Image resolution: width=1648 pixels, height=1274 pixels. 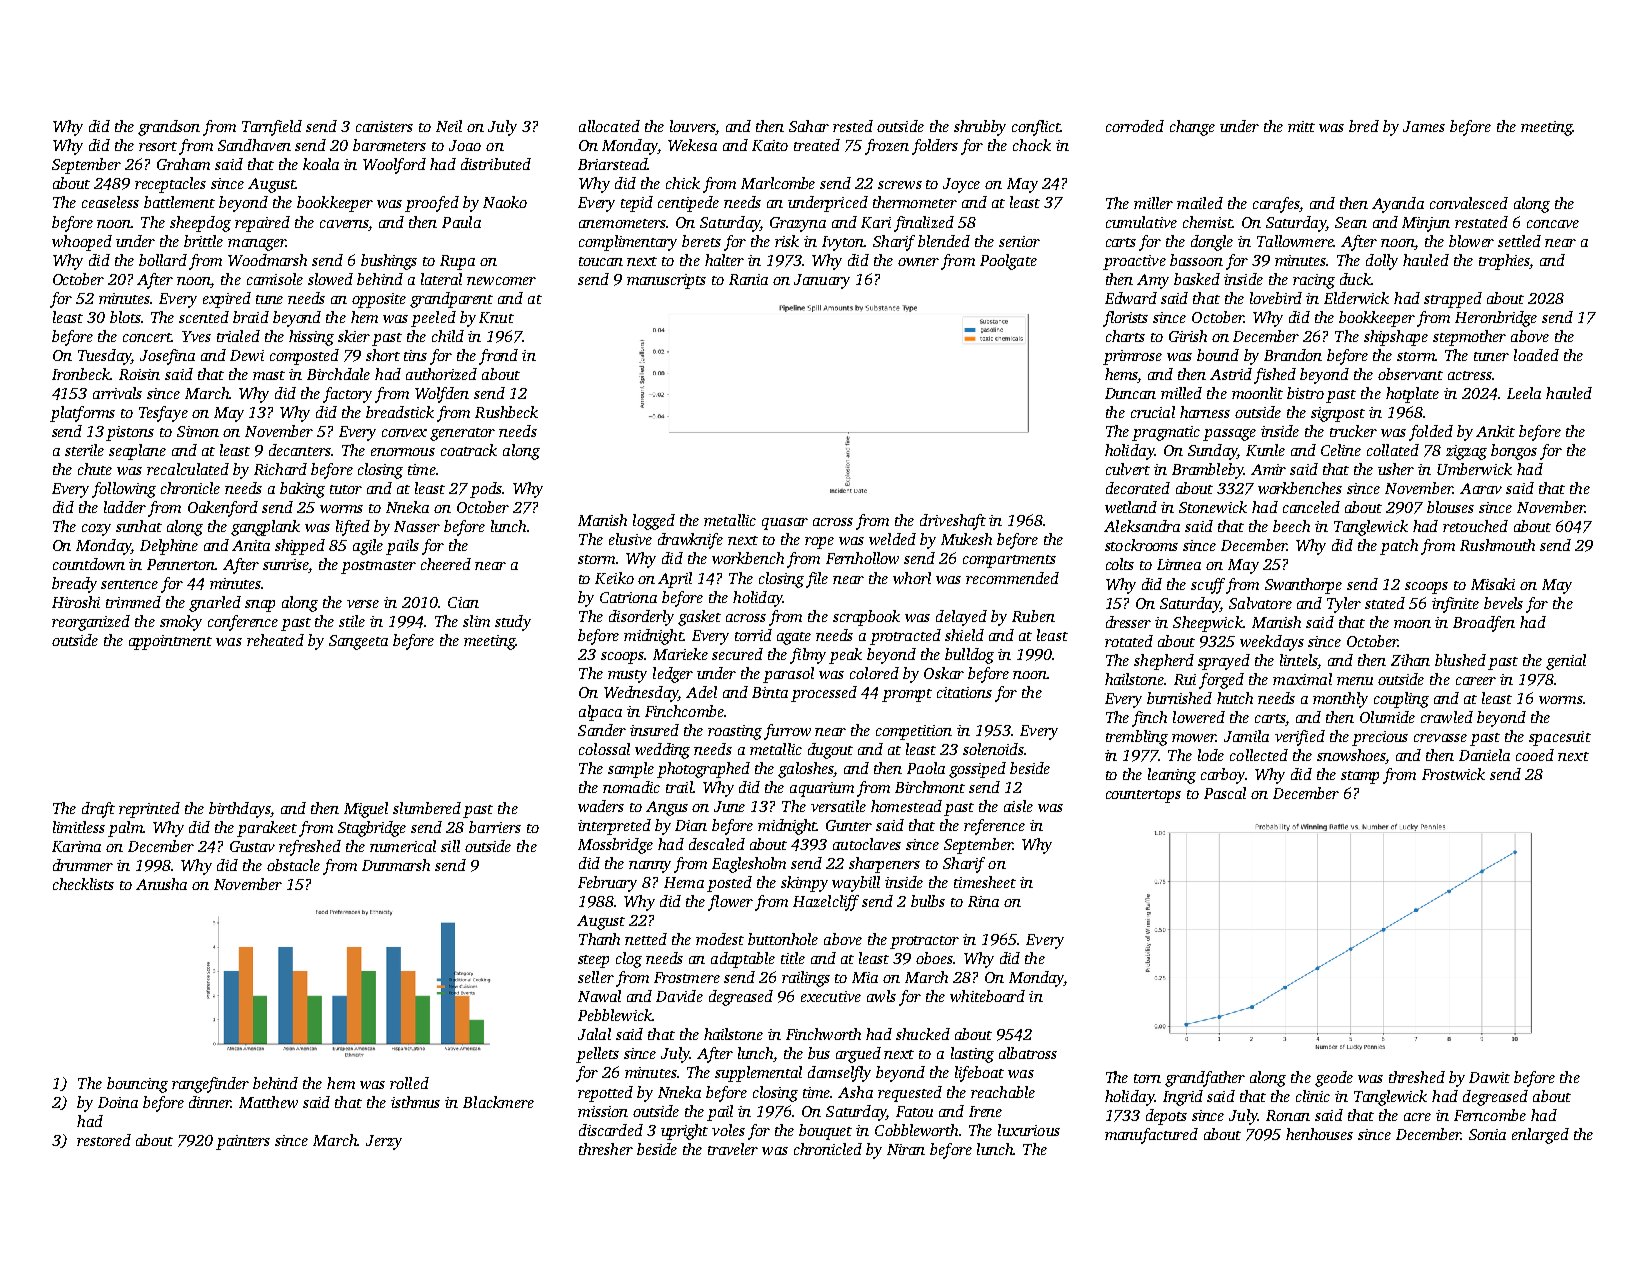 What do you see at coordinates (110, 202) in the document?
I see `ceaseless` at bounding box center [110, 202].
